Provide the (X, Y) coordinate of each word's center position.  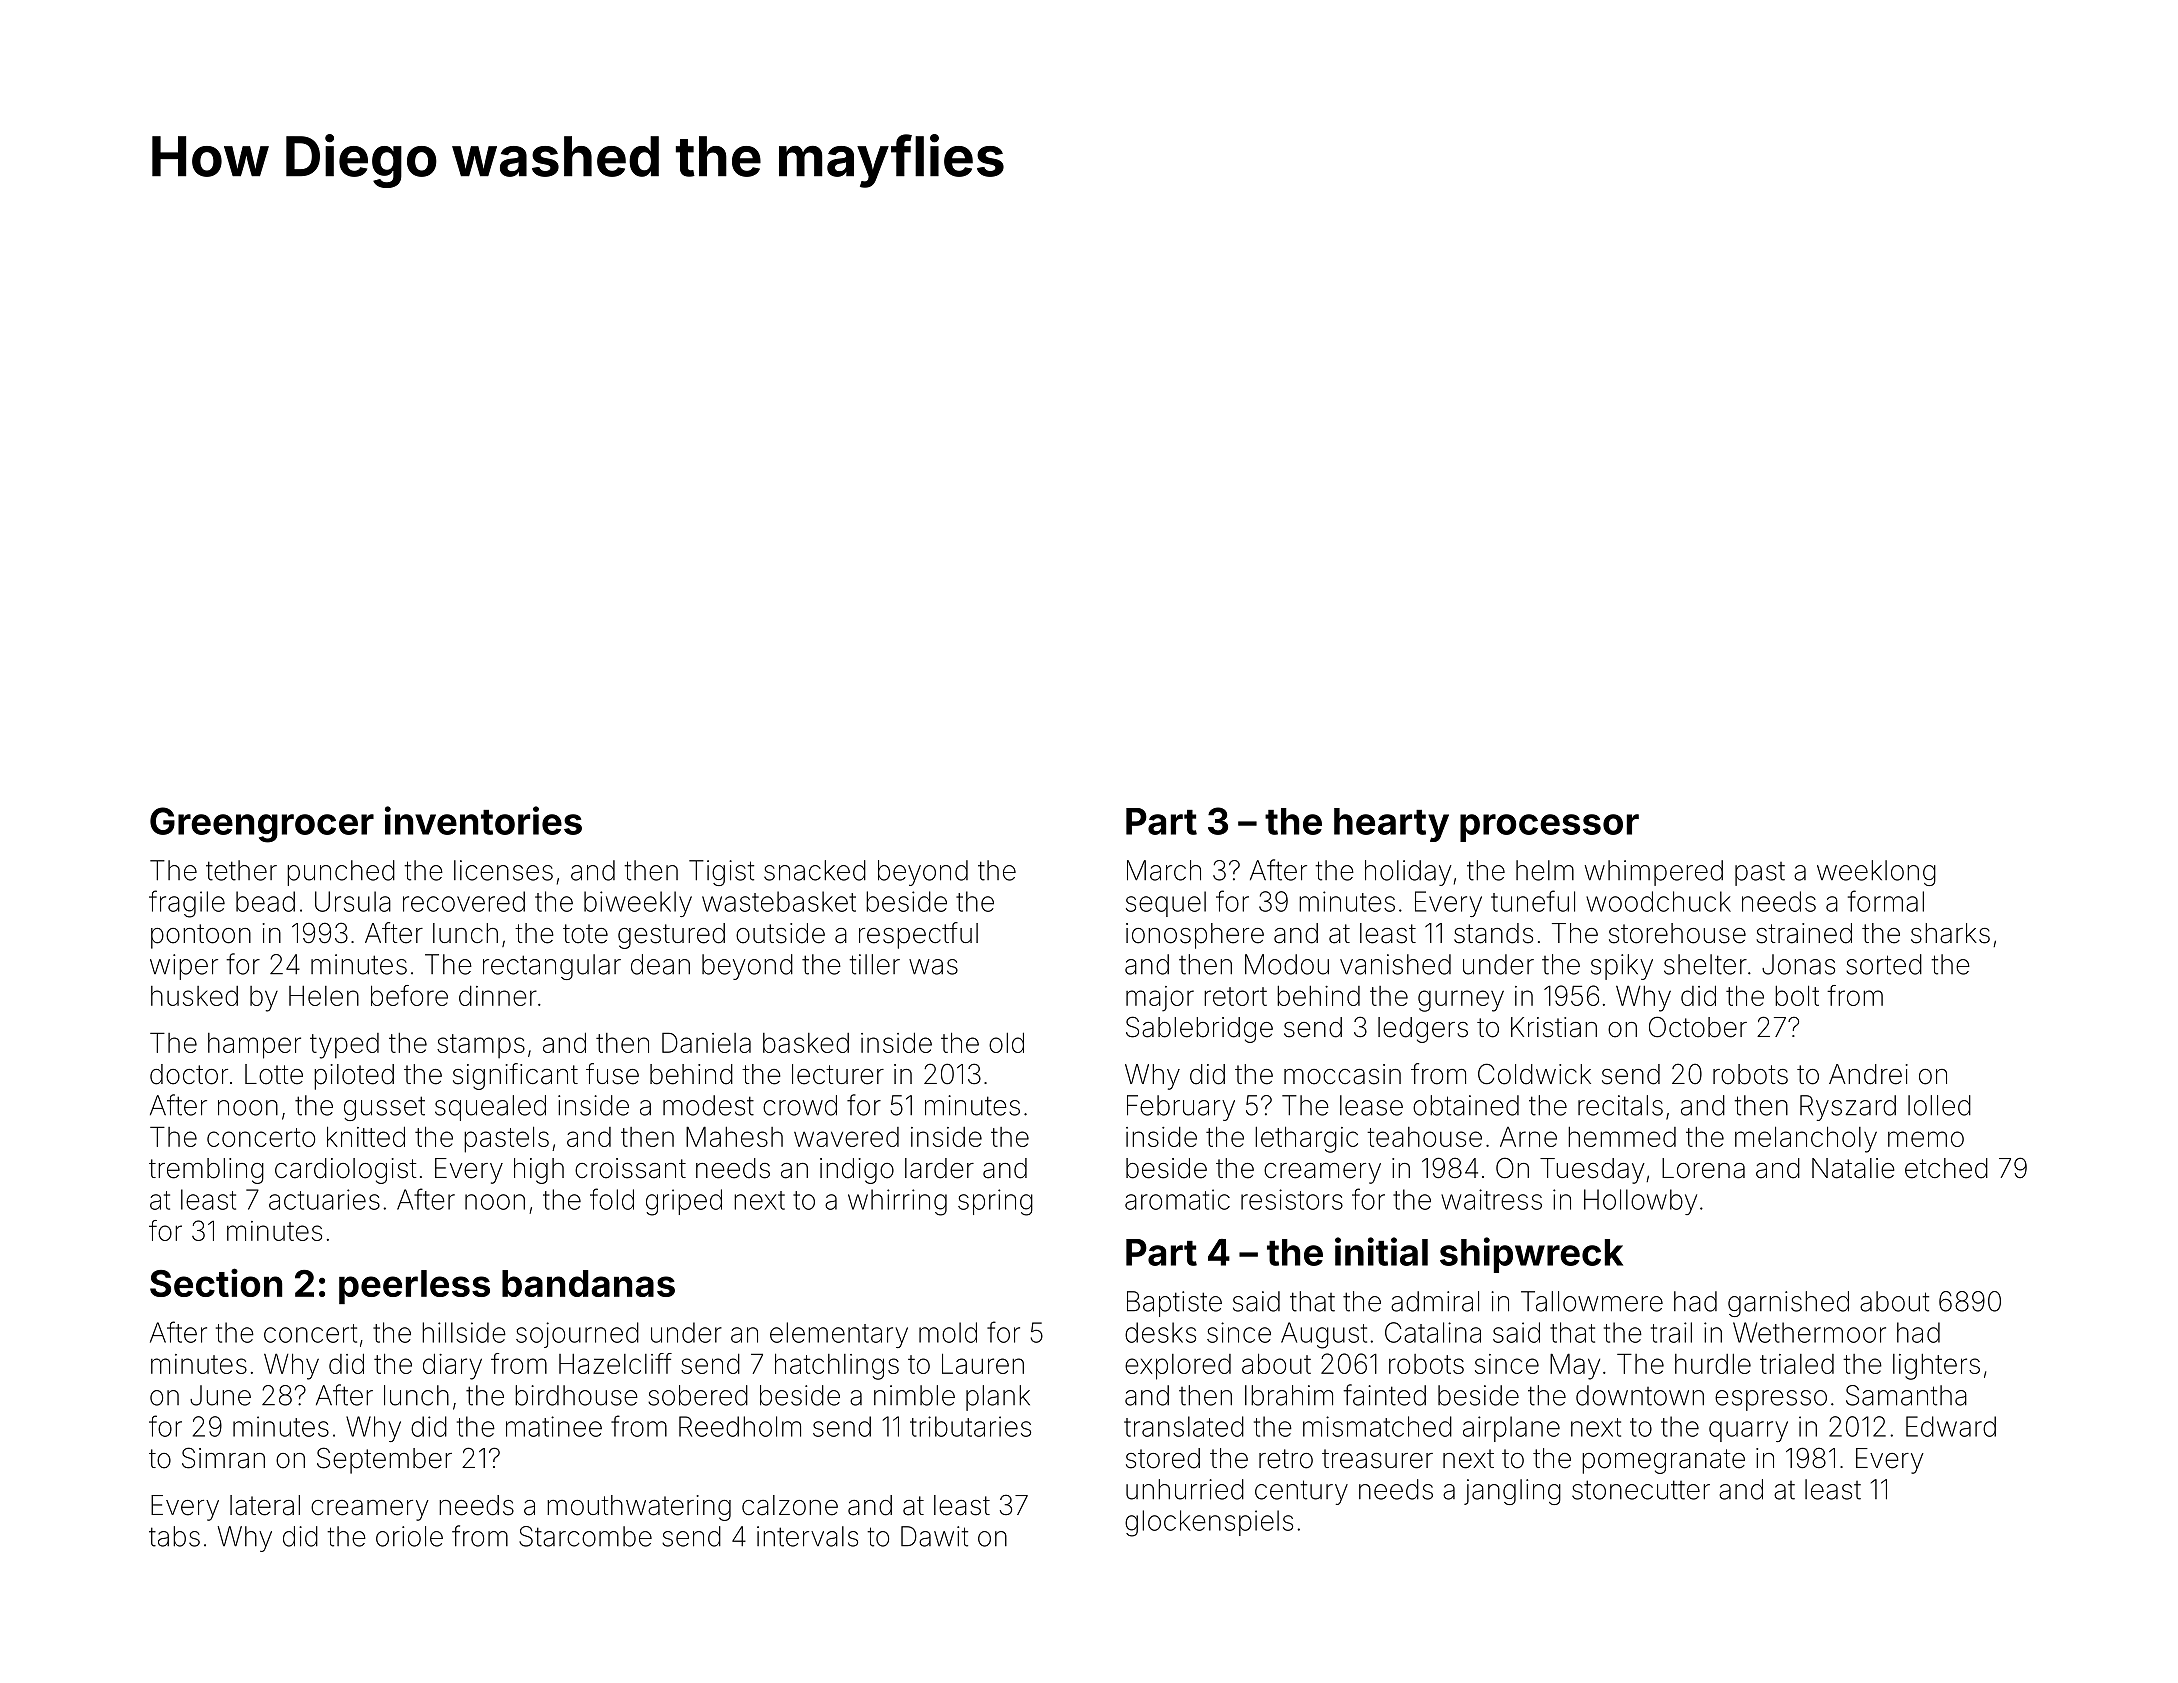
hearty (1391, 825)
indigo (857, 1171)
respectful (918, 935)
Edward (1951, 1426)
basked (806, 1043)
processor (1549, 828)
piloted (354, 1077)
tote (585, 934)
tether (241, 870)
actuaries (324, 1199)
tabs (174, 1536)
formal (1886, 901)
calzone (790, 1505)
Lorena (1703, 1168)
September (384, 1460)
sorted (1884, 964)
